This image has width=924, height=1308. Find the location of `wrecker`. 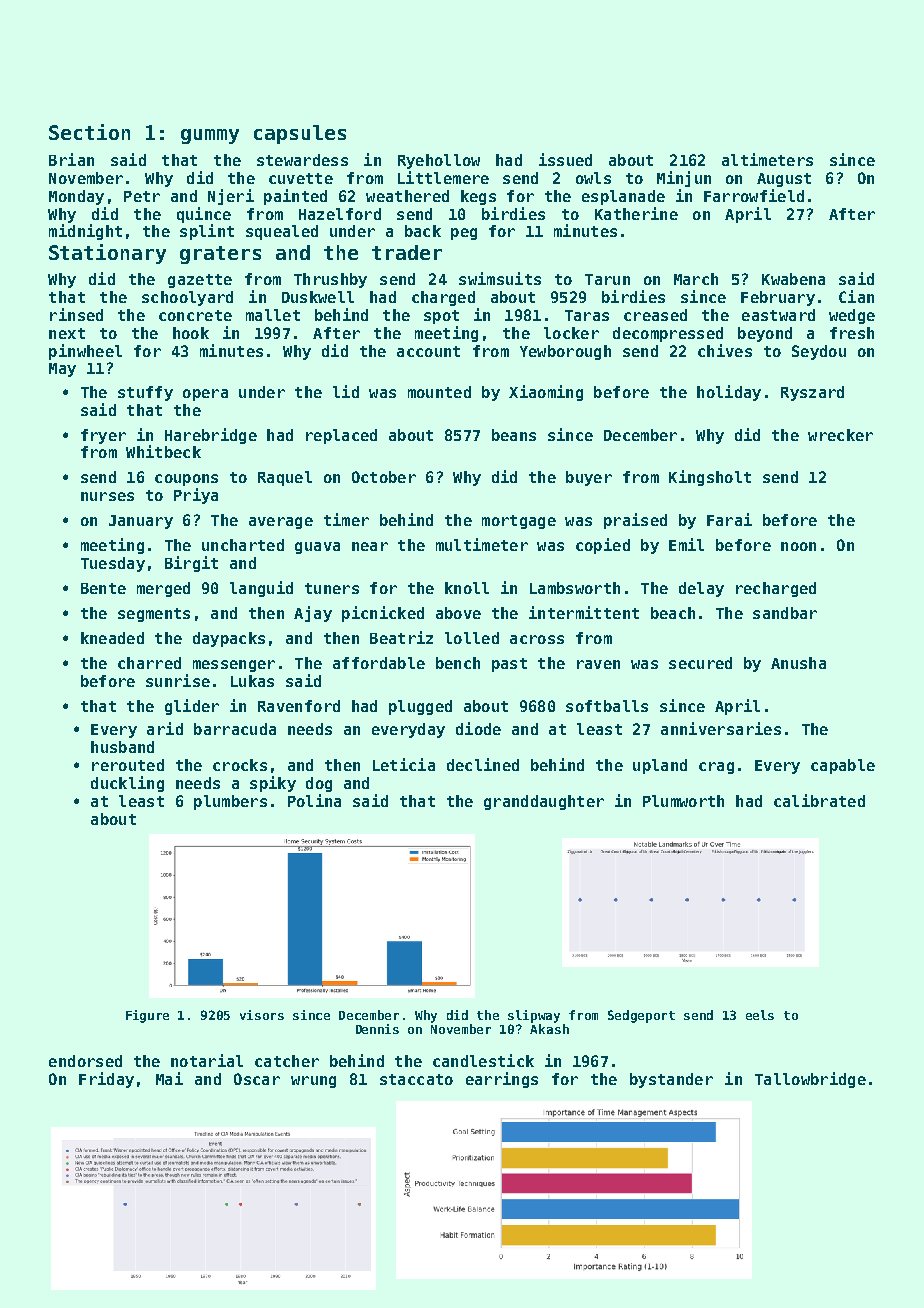

wrecker is located at coordinates (840, 435).
